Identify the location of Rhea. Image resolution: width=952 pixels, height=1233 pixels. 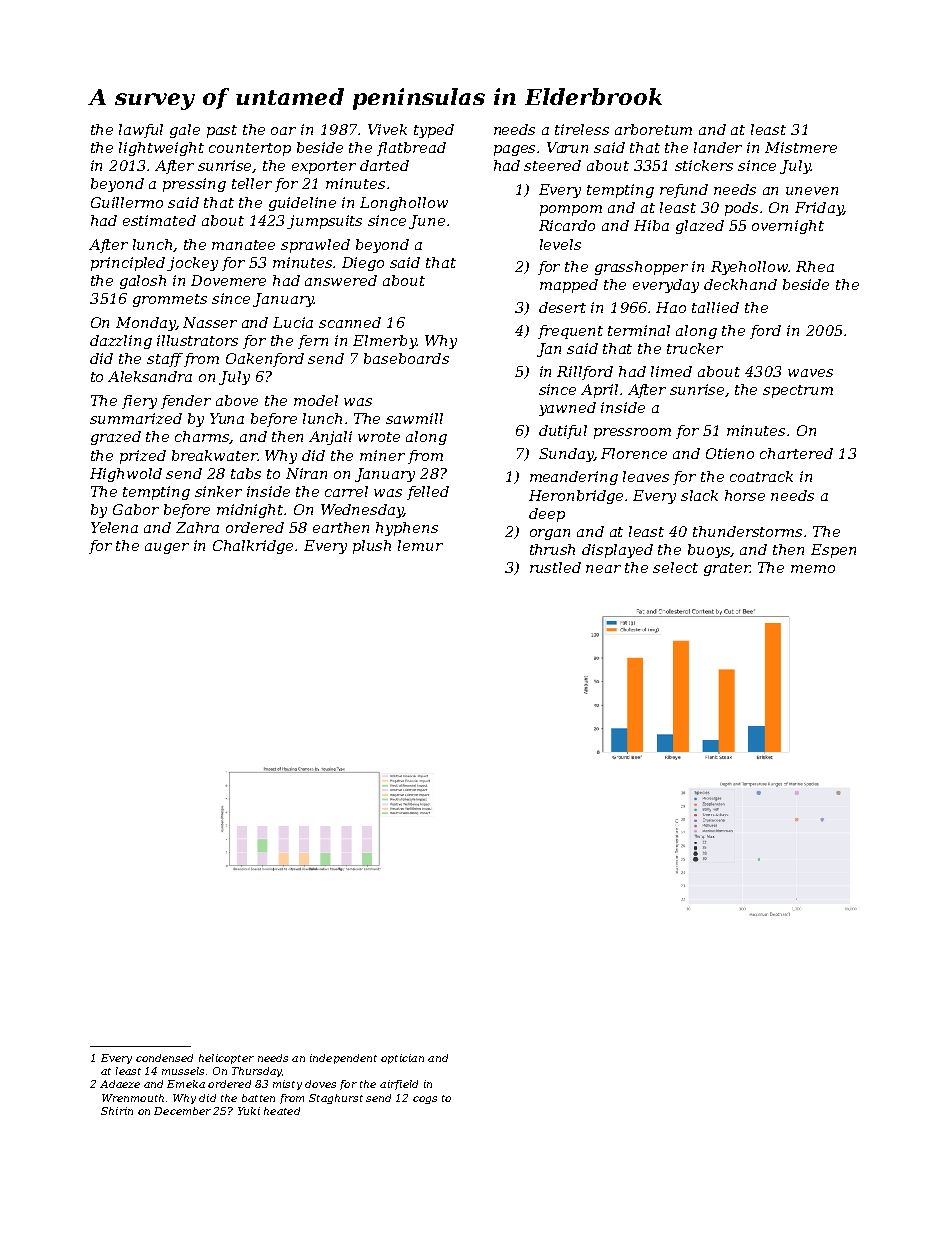
(815, 266).
